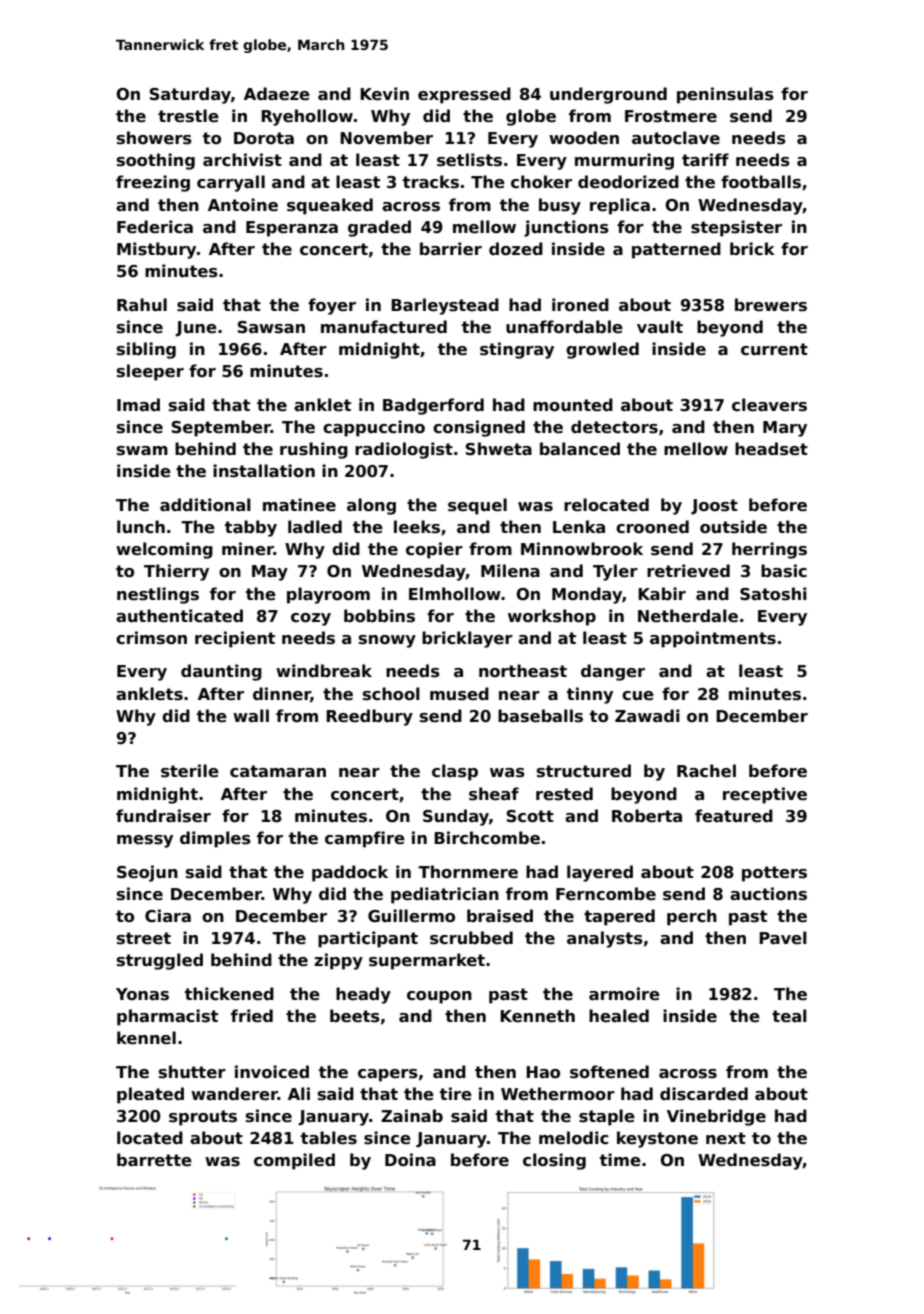  Describe the element at coordinates (726, 1138) in the page. I see `next` at that location.
